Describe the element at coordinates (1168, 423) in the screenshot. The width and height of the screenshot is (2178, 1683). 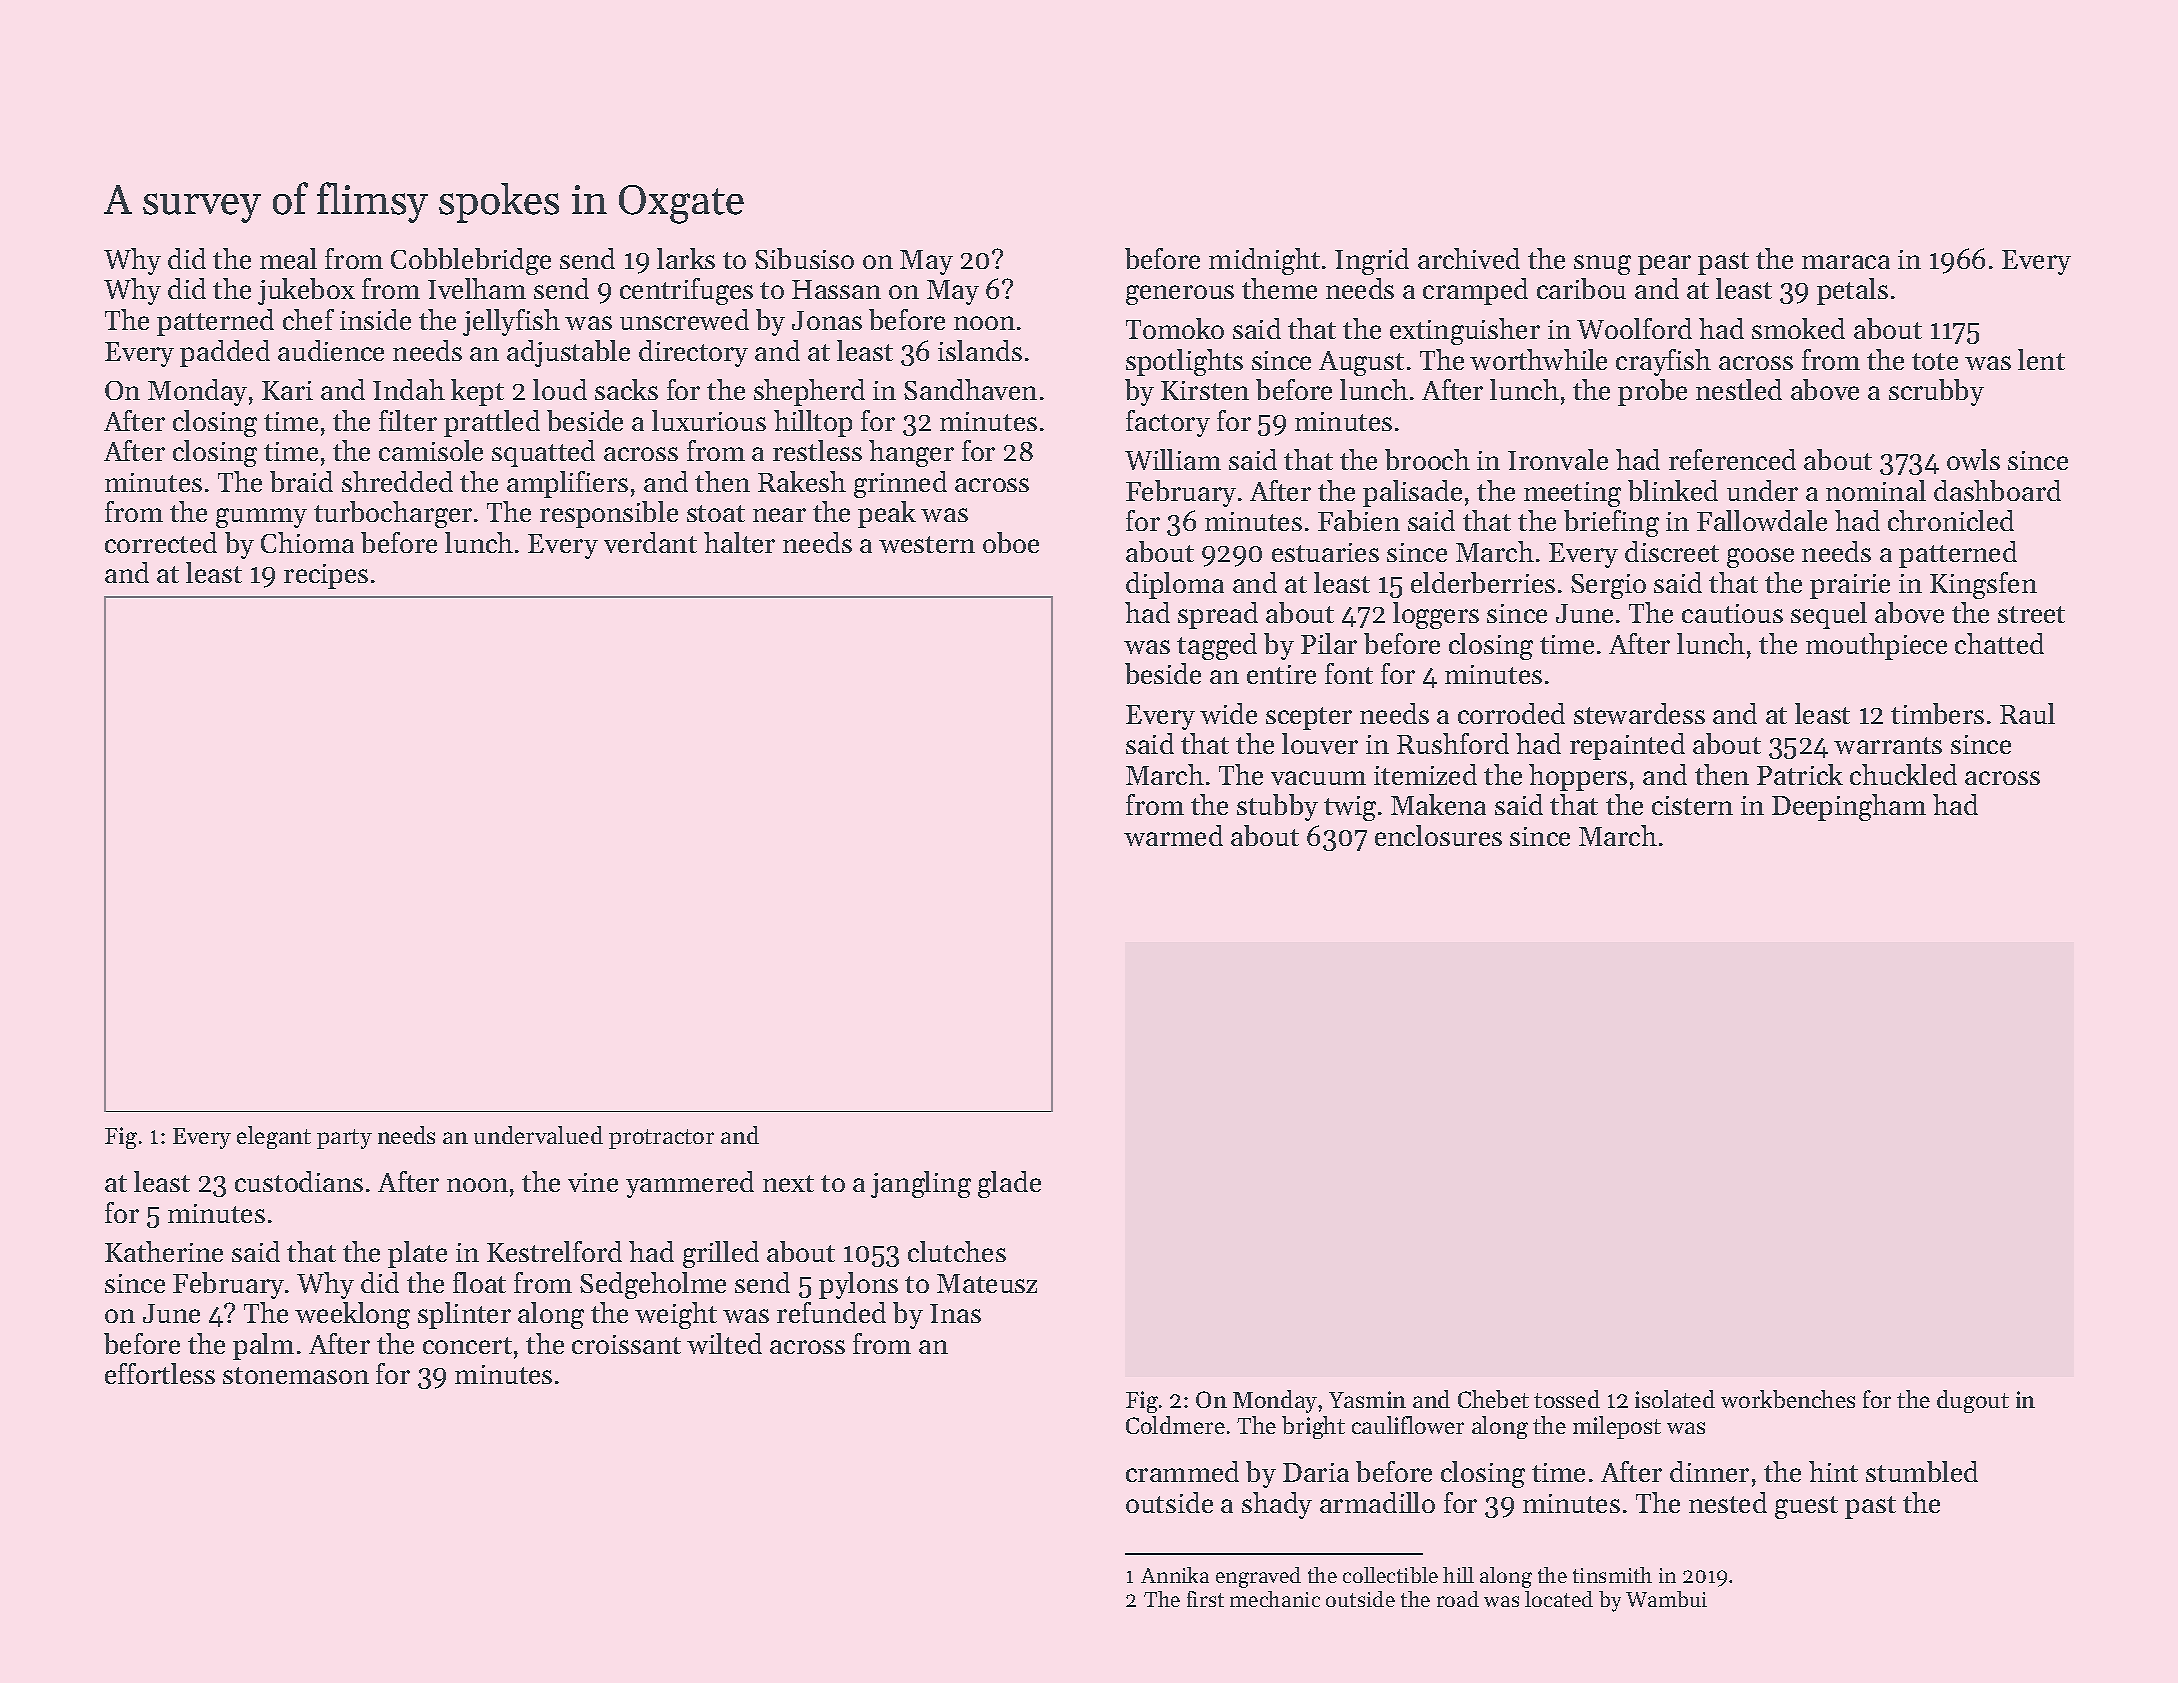
I see `factory` at that location.
